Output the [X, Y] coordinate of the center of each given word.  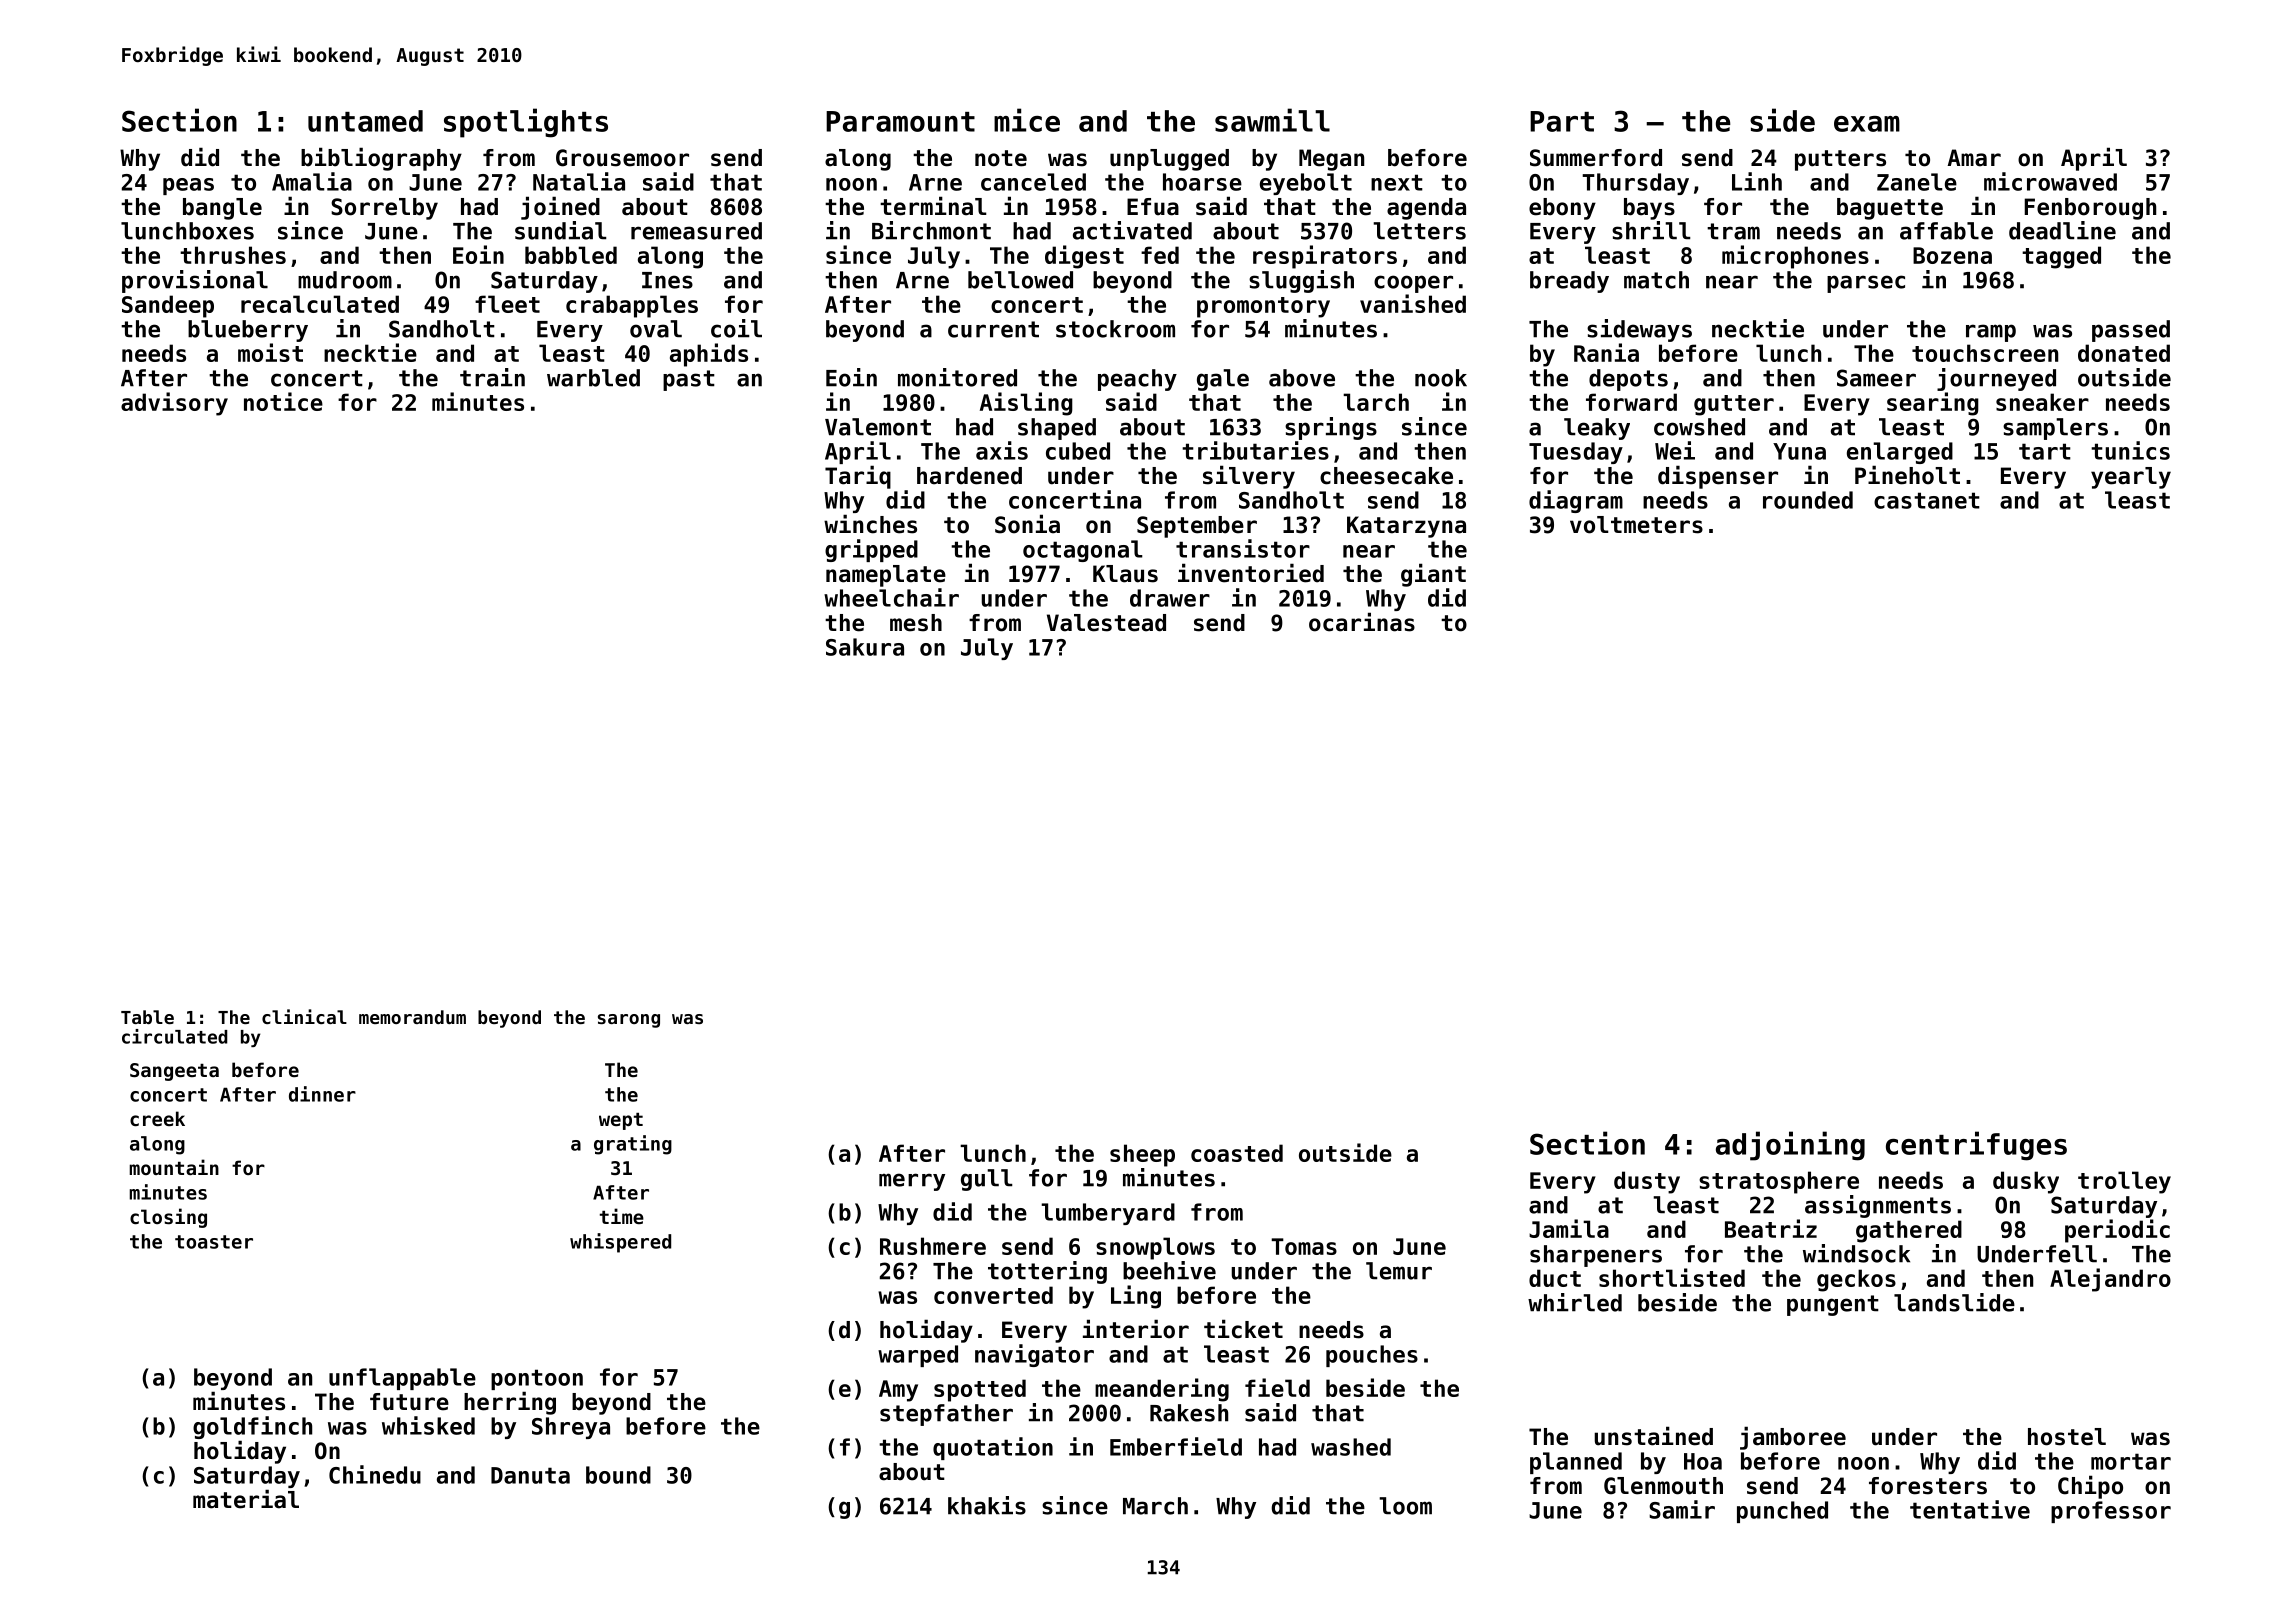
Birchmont [931, 230]
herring [510, 1403]
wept [621, 1121]
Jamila [1569, 1228]
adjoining [1790, 1146]
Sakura [865, 647]
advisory [174, 404]
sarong [629, 1021]
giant [1433, 575]
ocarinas [1362, 622]
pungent [1833, 1305]
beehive [1169, 1270]
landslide [1954, 1302]
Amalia [312, 181]
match [1656, 280]
